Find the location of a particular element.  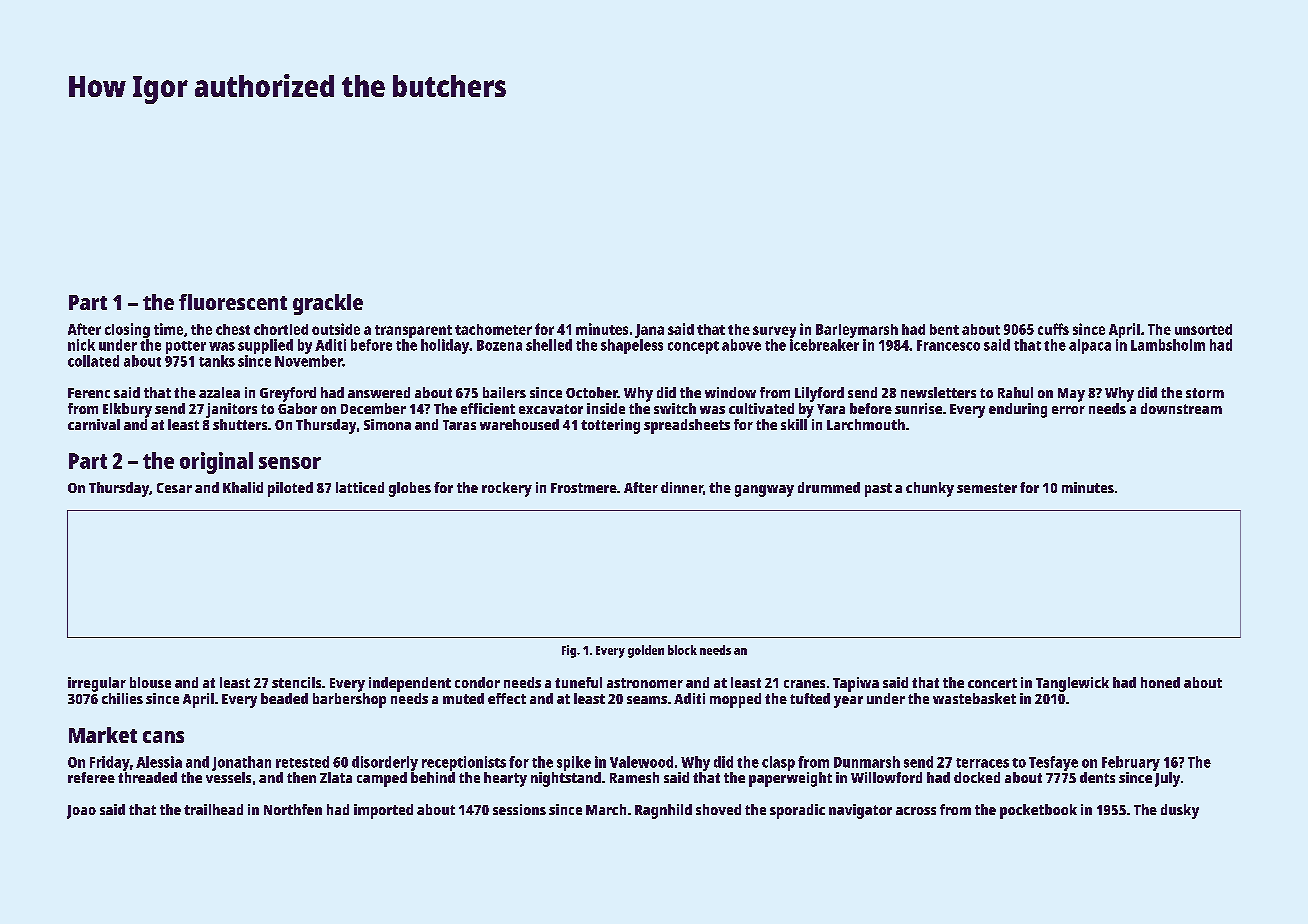

chunky is located at coordinates (930, 489).
